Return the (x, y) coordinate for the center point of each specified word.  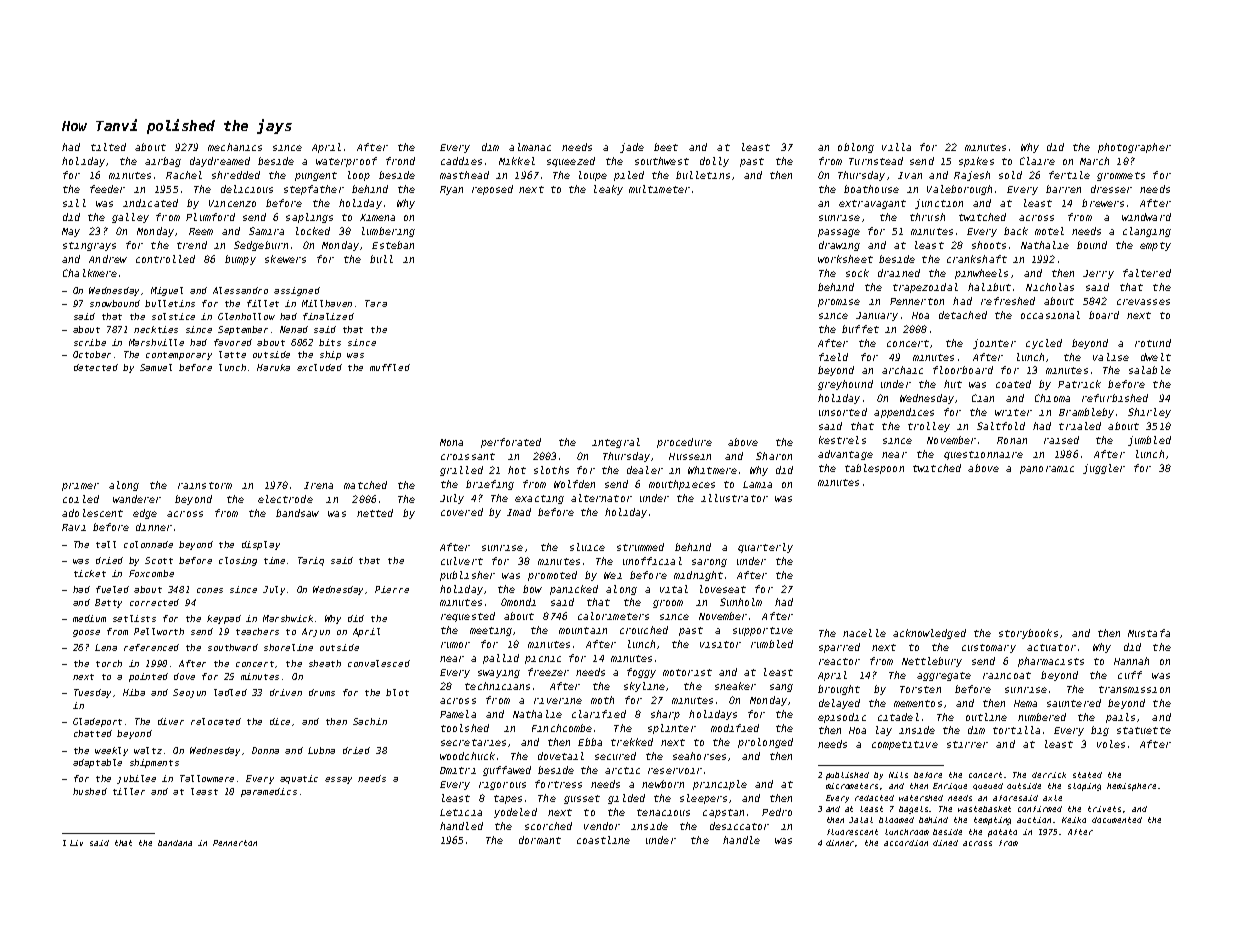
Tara (376, 303)
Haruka (273, 367)
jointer (994, 344)
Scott (159, 560)
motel (1049, 231)
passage (839, 233)
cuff (1130, 675)
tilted (108, 147)
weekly (111, 751)
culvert (462, 561)
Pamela (458, 714)
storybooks (1028, 634)
